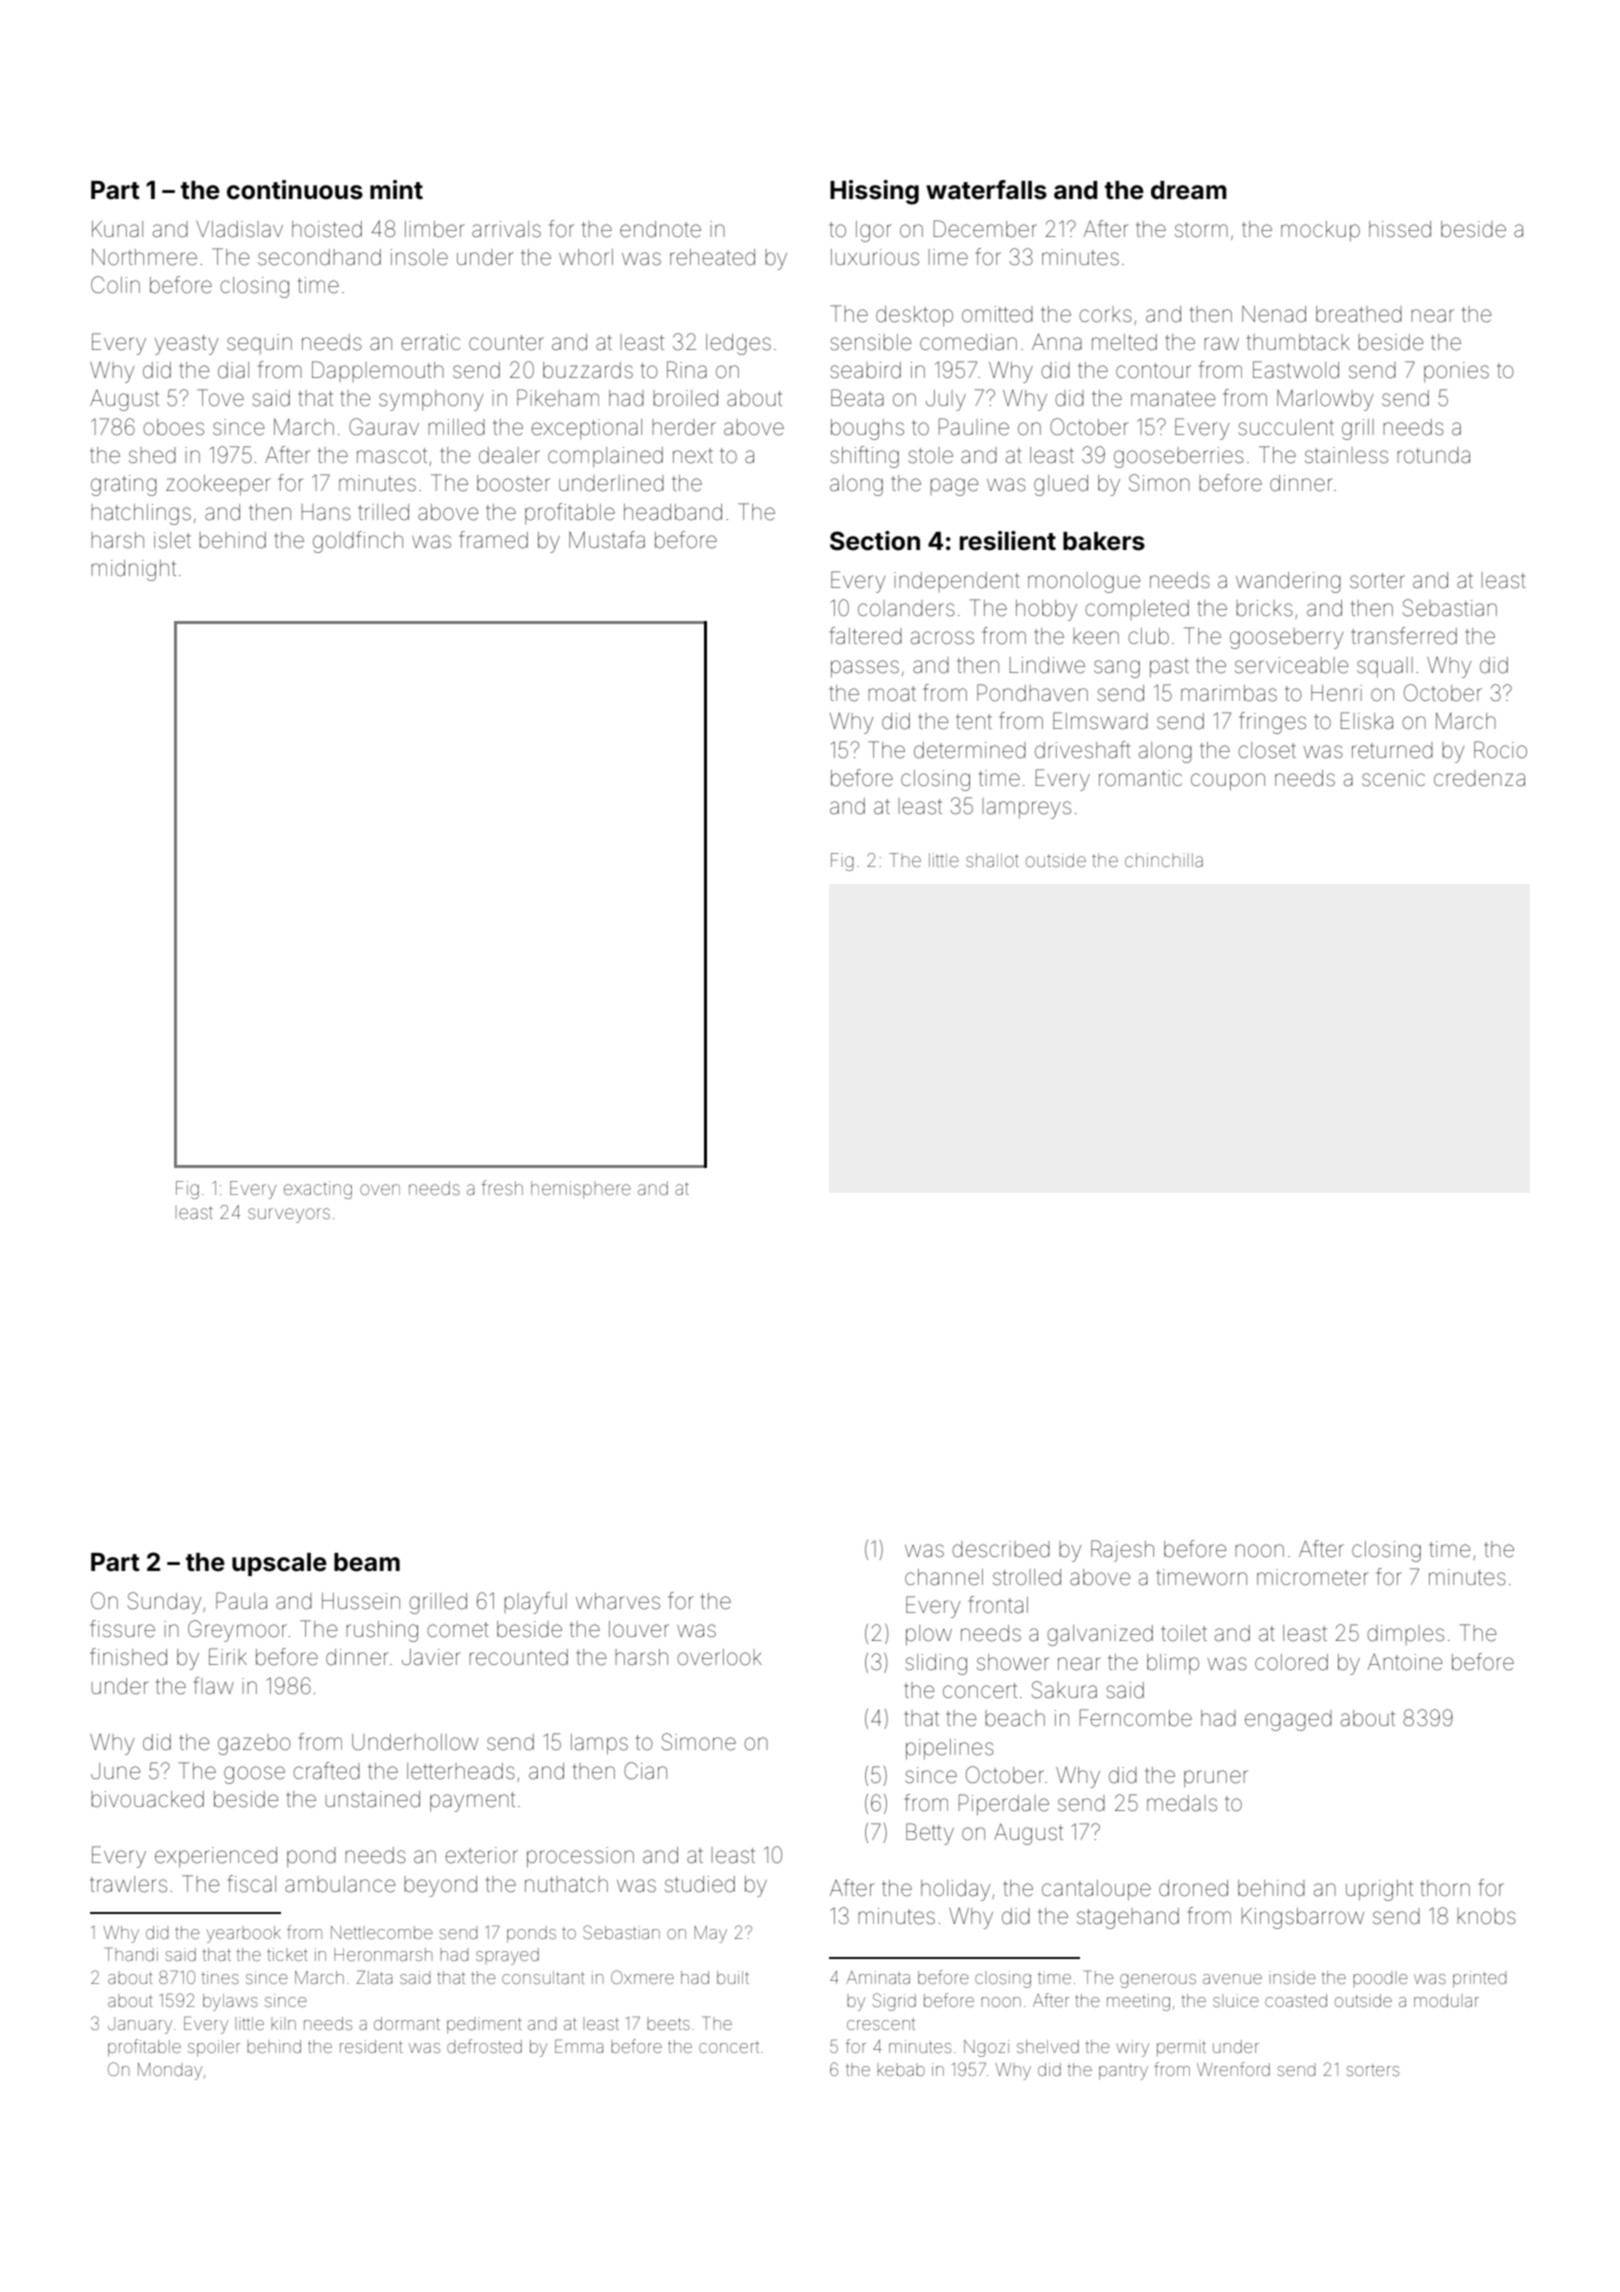  Describe the element at coordinates (1122, 1551) in the image. I see `Rajesh` at that location.
